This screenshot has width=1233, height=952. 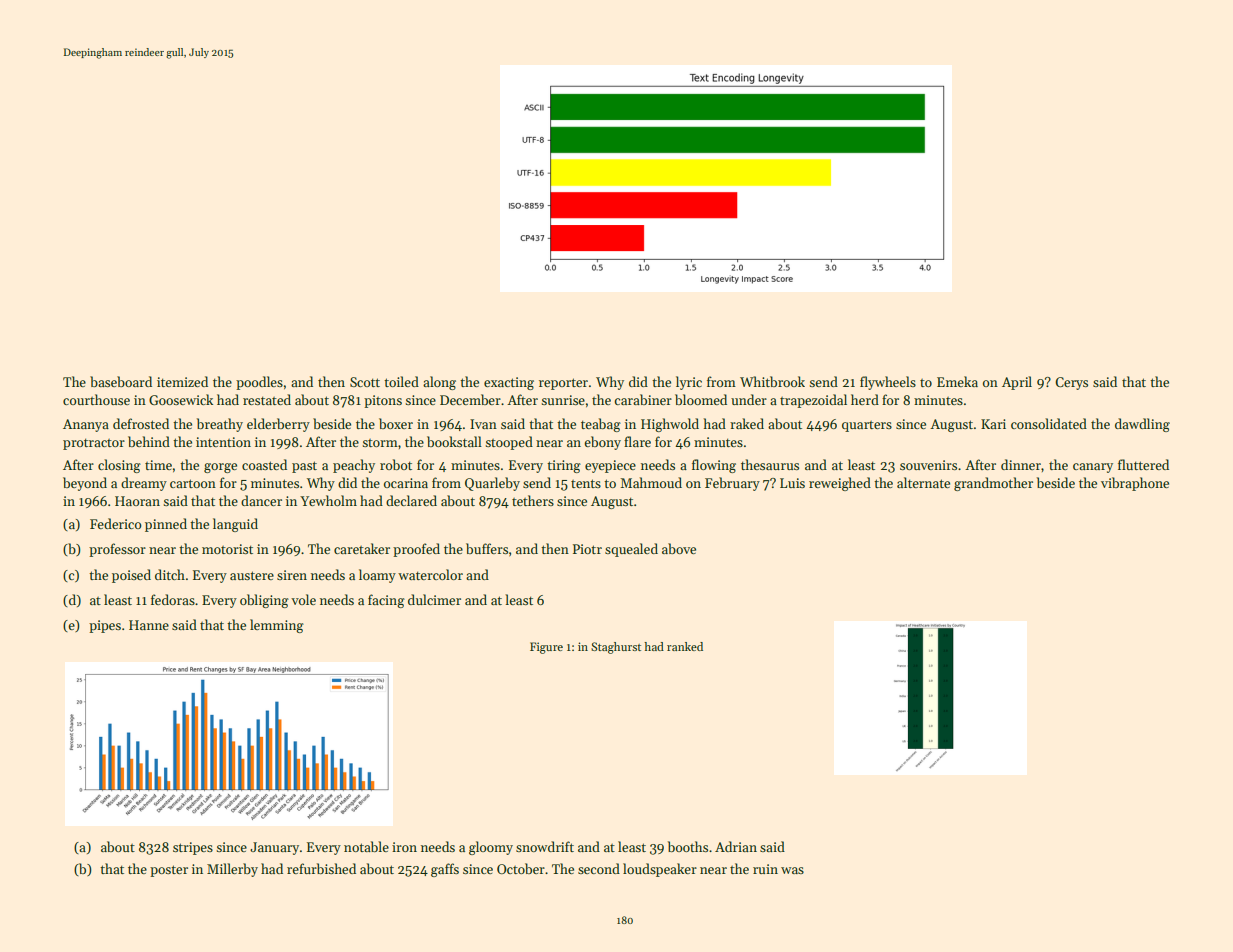 I want to click on Whitbrook, so click(x=772, y=381).
